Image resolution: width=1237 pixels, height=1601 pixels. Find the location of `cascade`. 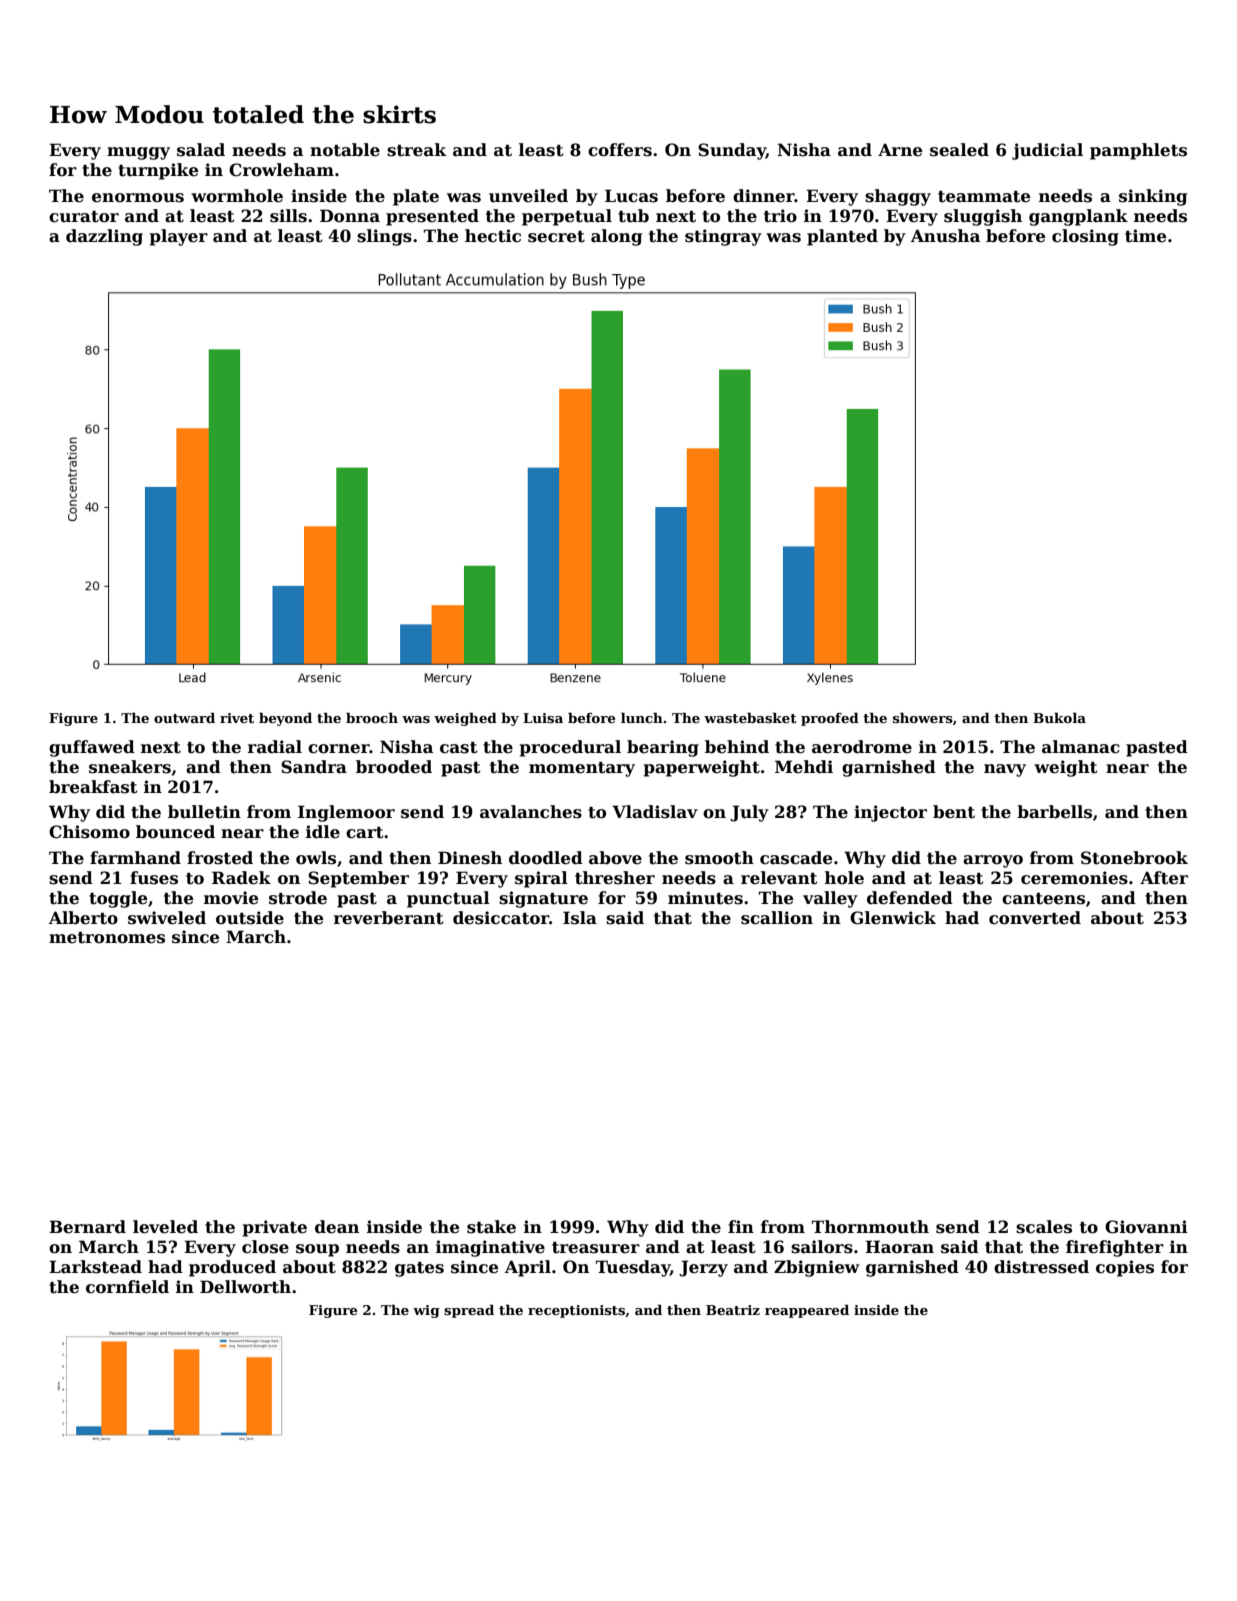

cascade is located at coordinates (796, 858).
